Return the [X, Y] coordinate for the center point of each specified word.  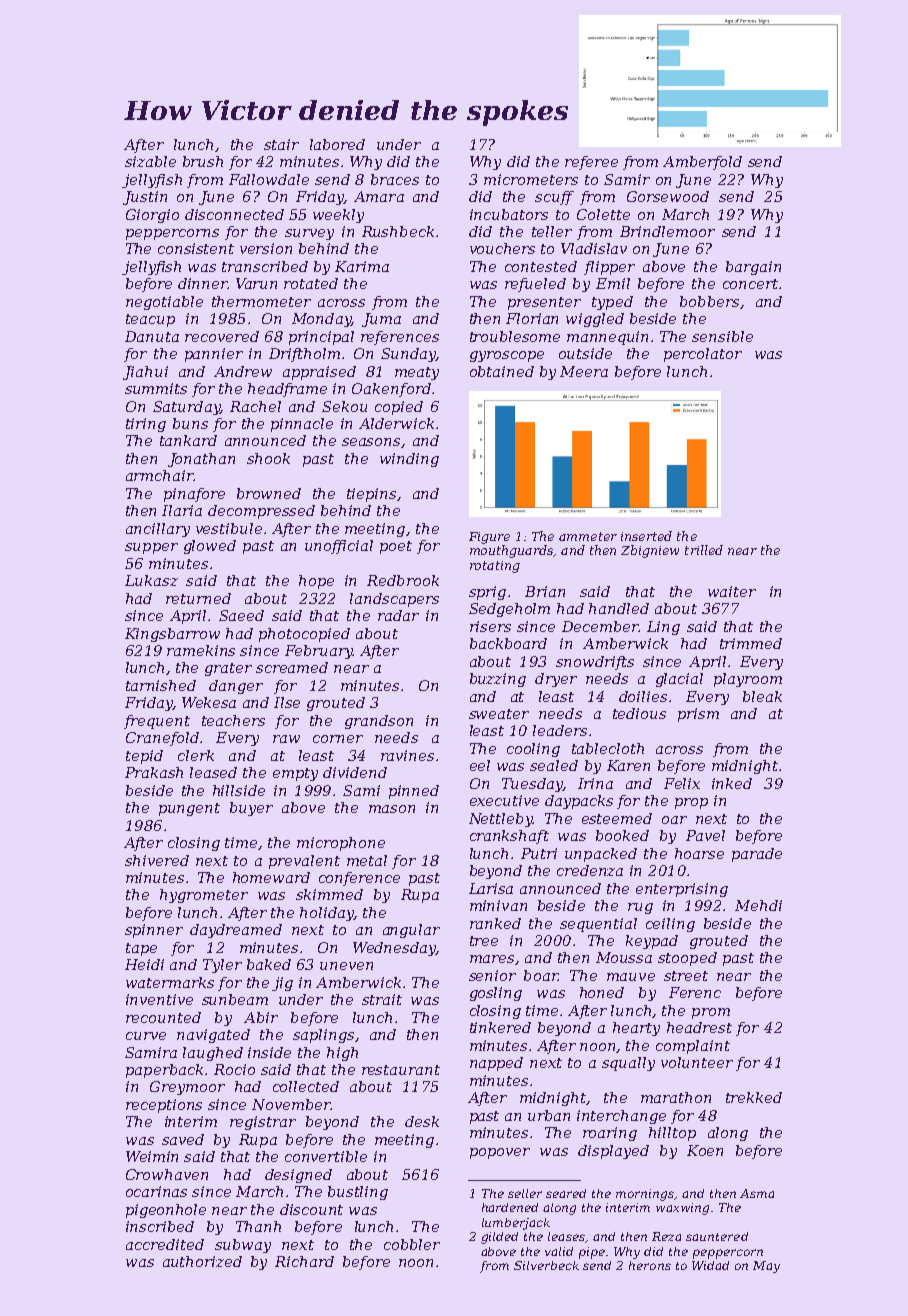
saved [183, 1139]
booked [622, 835]
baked [269, 964]
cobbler [412, 1244]
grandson [379, 722]
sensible [722, 336]
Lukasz [151, 580]
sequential [598, 925]
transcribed [265, 266]
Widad [710, 1265]
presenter [544, 303]
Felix [682, 783]
